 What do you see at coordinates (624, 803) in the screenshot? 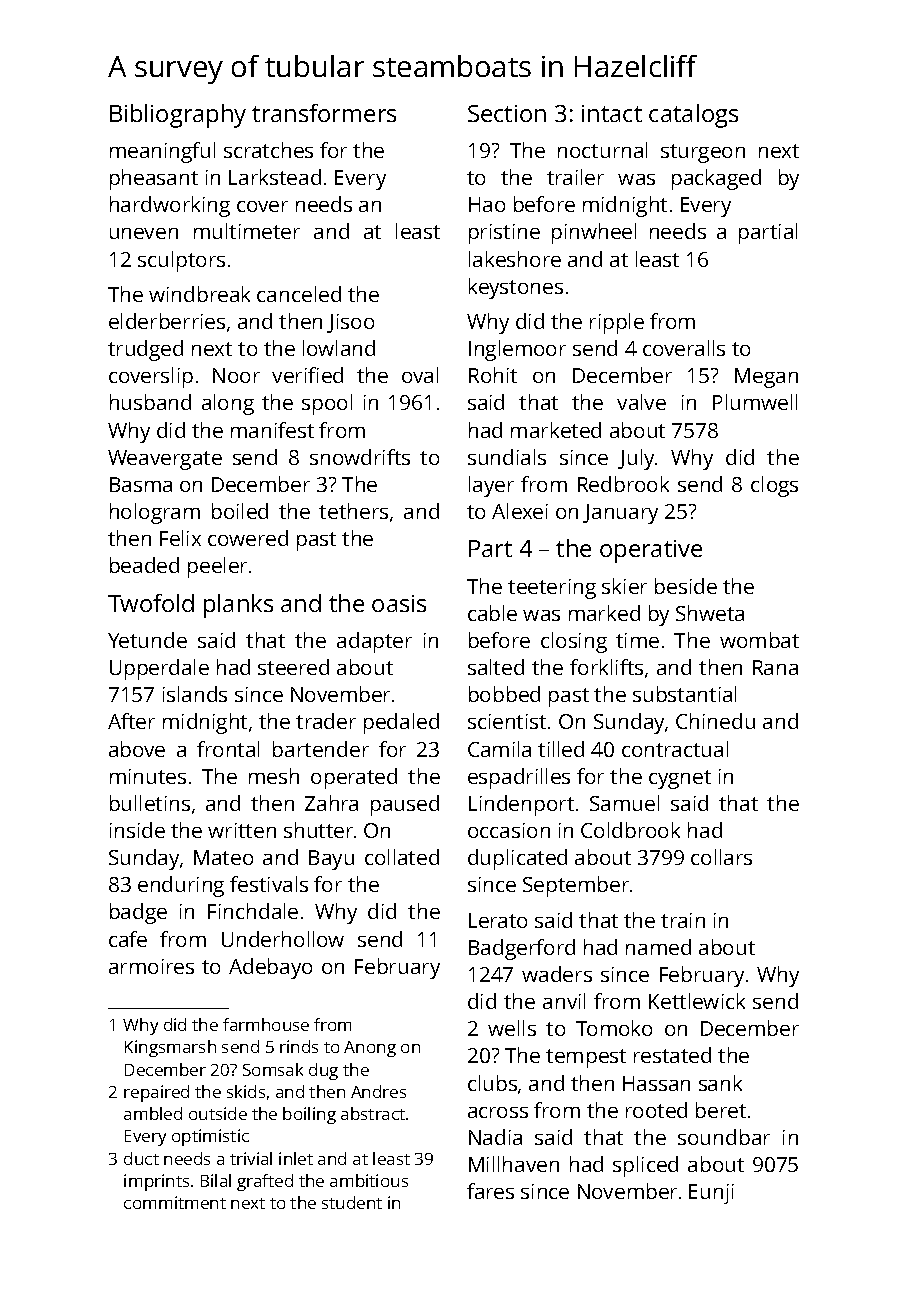
I see `Samuel` at bounding box center [624, 803].
